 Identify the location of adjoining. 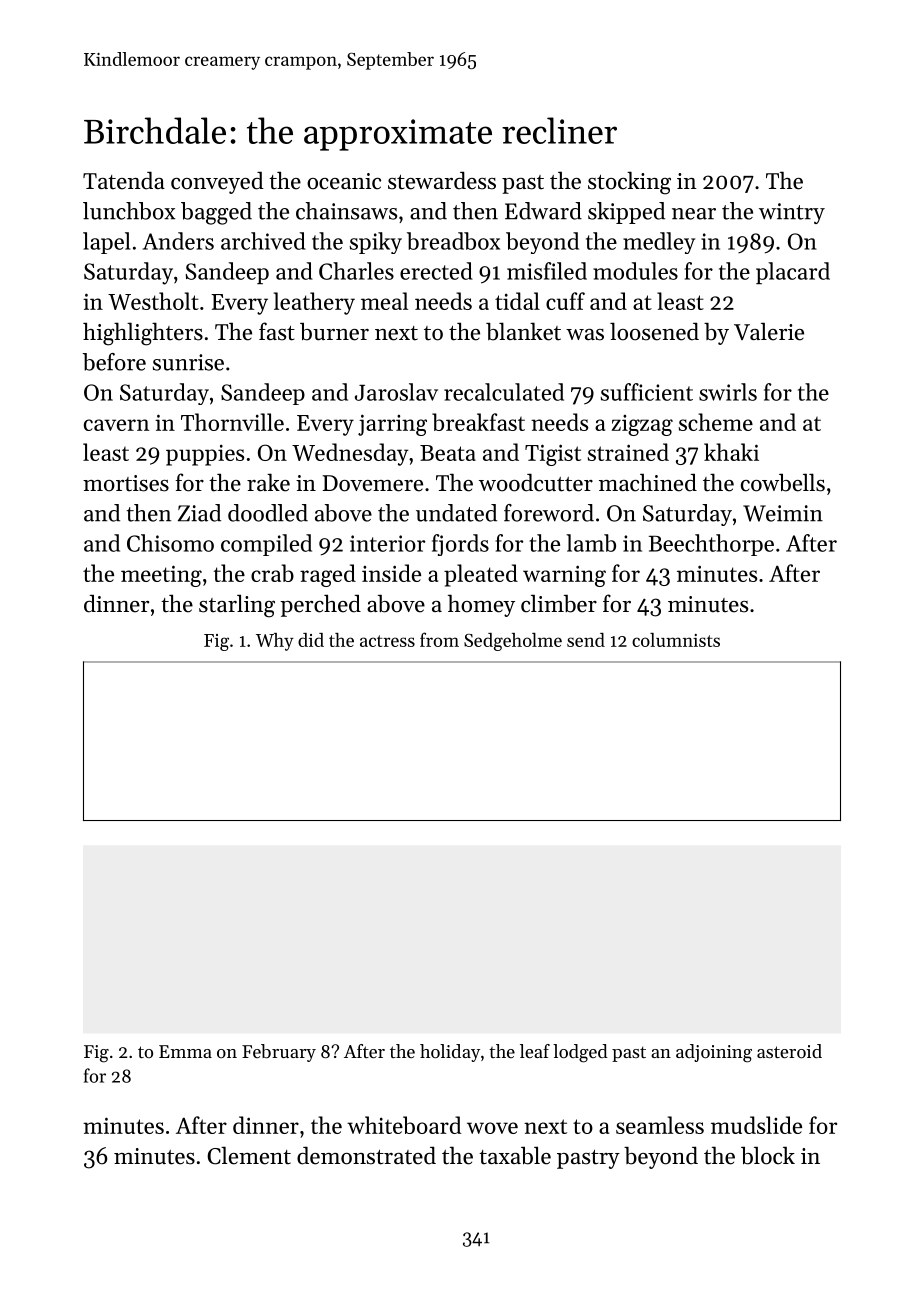
(714, 1053).
